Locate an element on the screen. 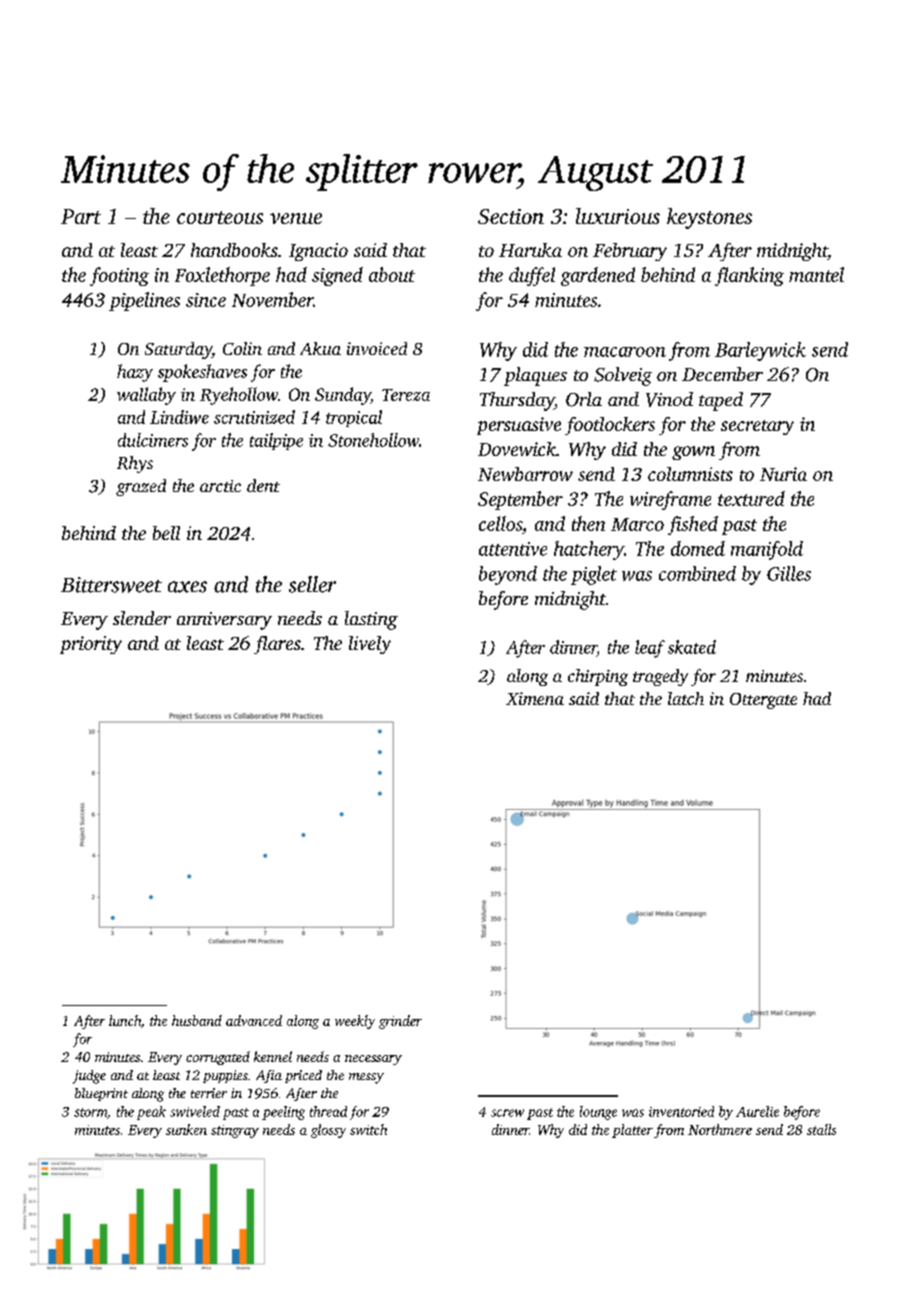 The height and width of the screenshot is (1296, 914). switch is located at coordinates (368, 1129).
